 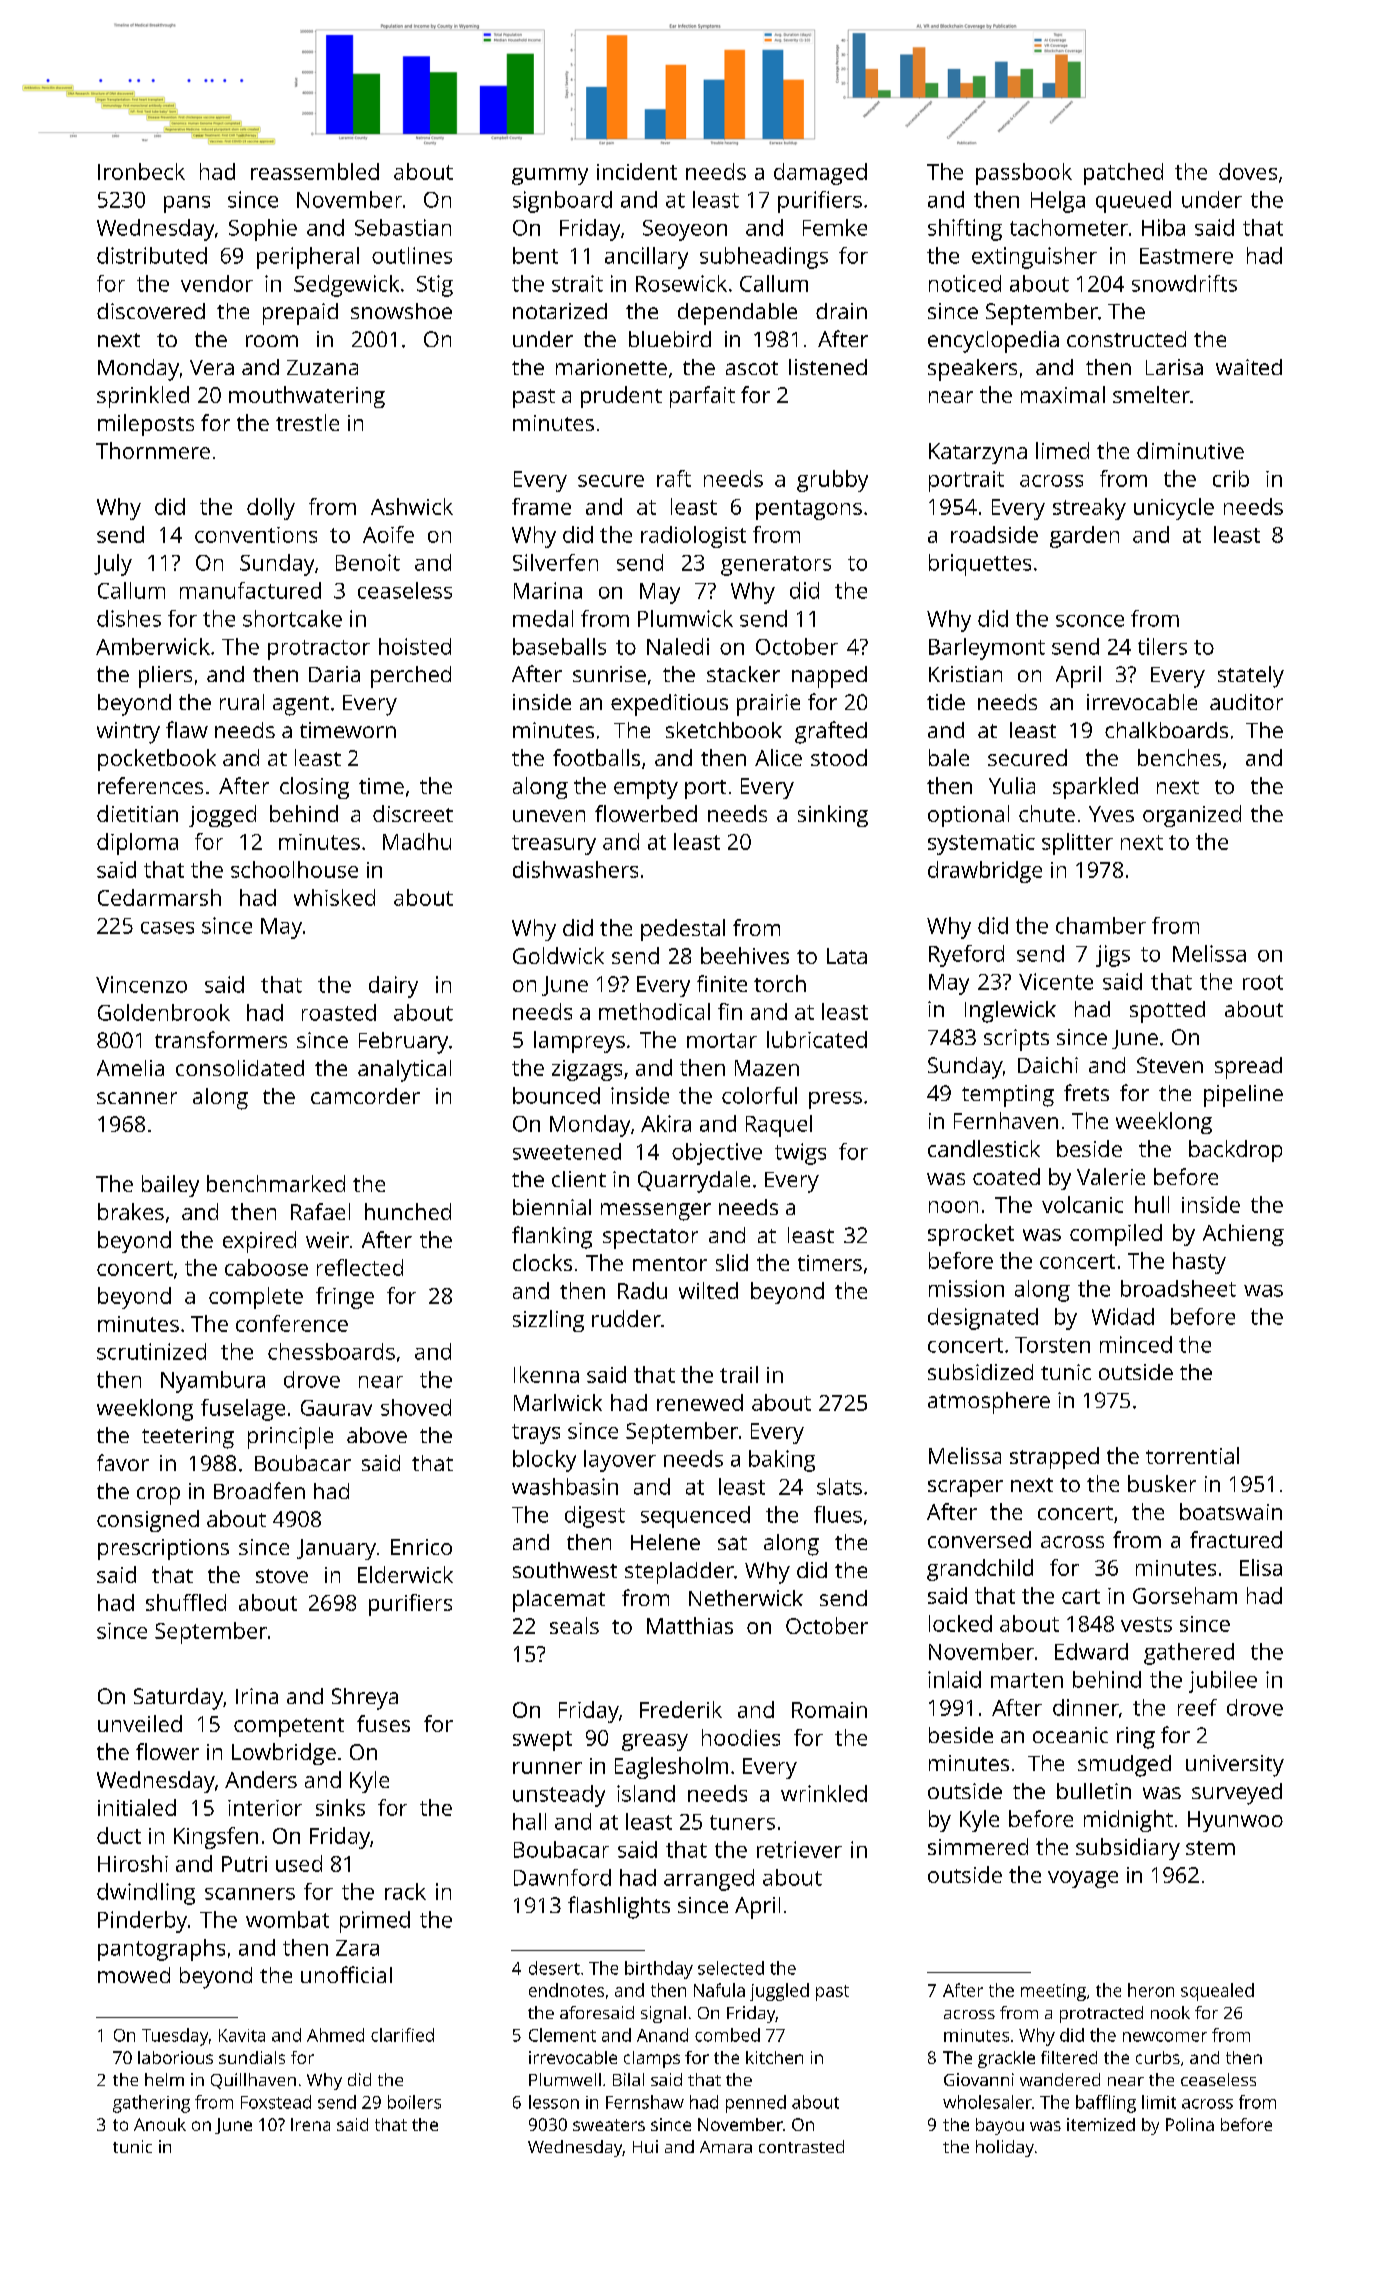 What do you see at coordinates (1167, 1012) in the screenshot?
I see `spotted` at bounding box center [1167, 1012].
